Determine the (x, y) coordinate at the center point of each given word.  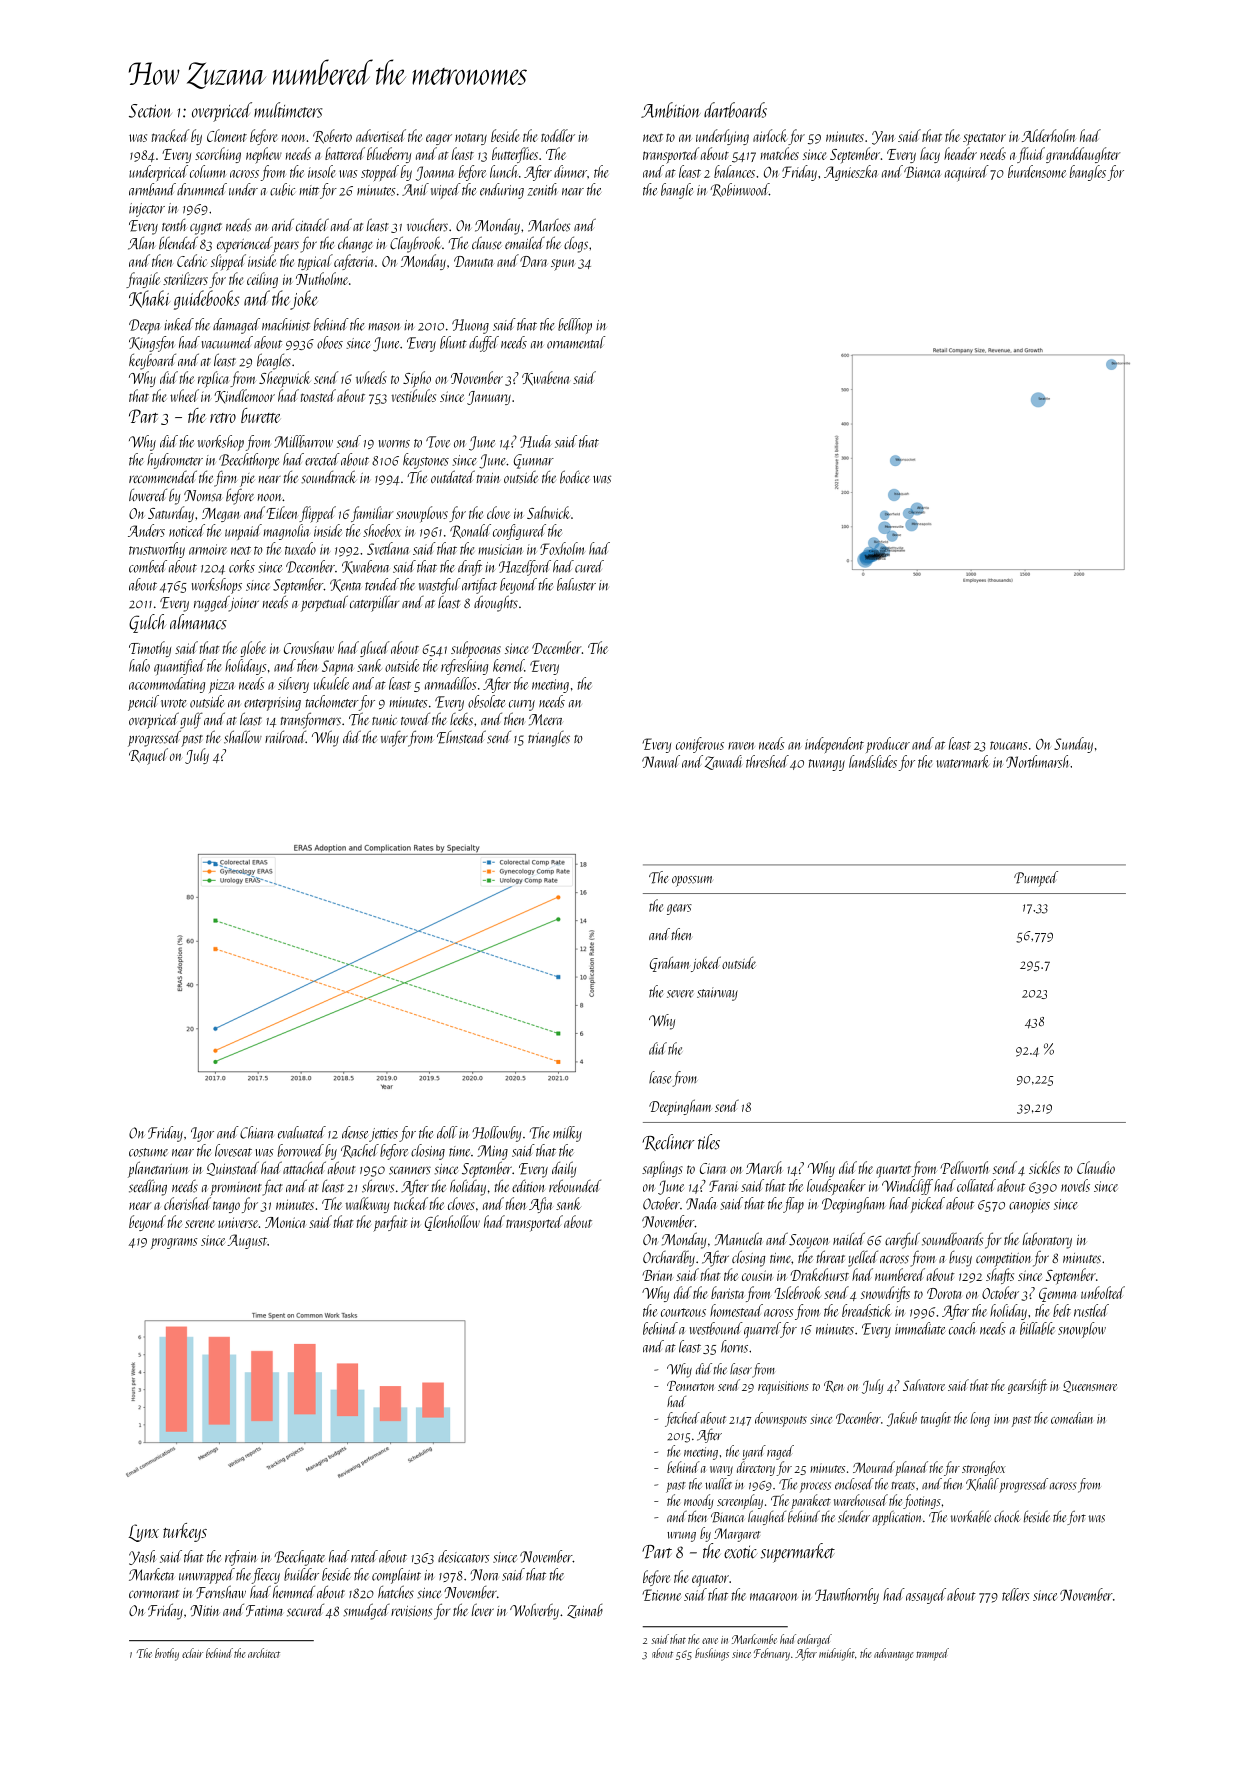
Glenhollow (452, 1223)
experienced (245, 245)
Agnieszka (851, 173)
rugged (211, 604)
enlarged (814, 1640)
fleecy (266, 1576)
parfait (390, 1223)
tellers (1015, 1594)
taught (936, 1419)
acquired (967, 173)
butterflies (515, 155)
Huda (535, 441)
